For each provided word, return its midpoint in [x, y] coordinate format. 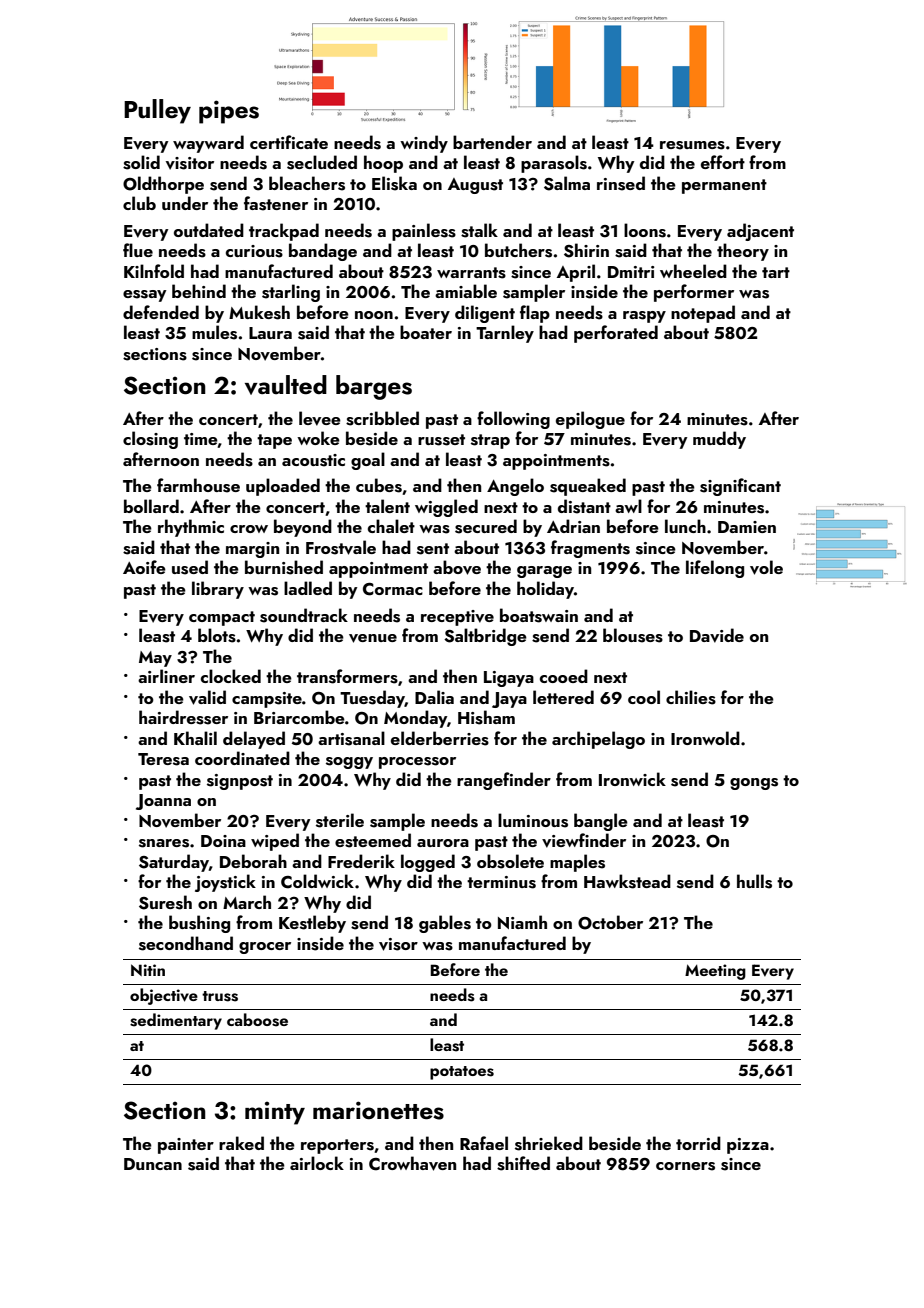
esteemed [373, 840]
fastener [276, 203]
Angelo [515, 487]
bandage [323, 252]
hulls [754, 881]
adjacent [760, 232]
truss [220, 996]
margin [252, 550]
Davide [717, 635]
